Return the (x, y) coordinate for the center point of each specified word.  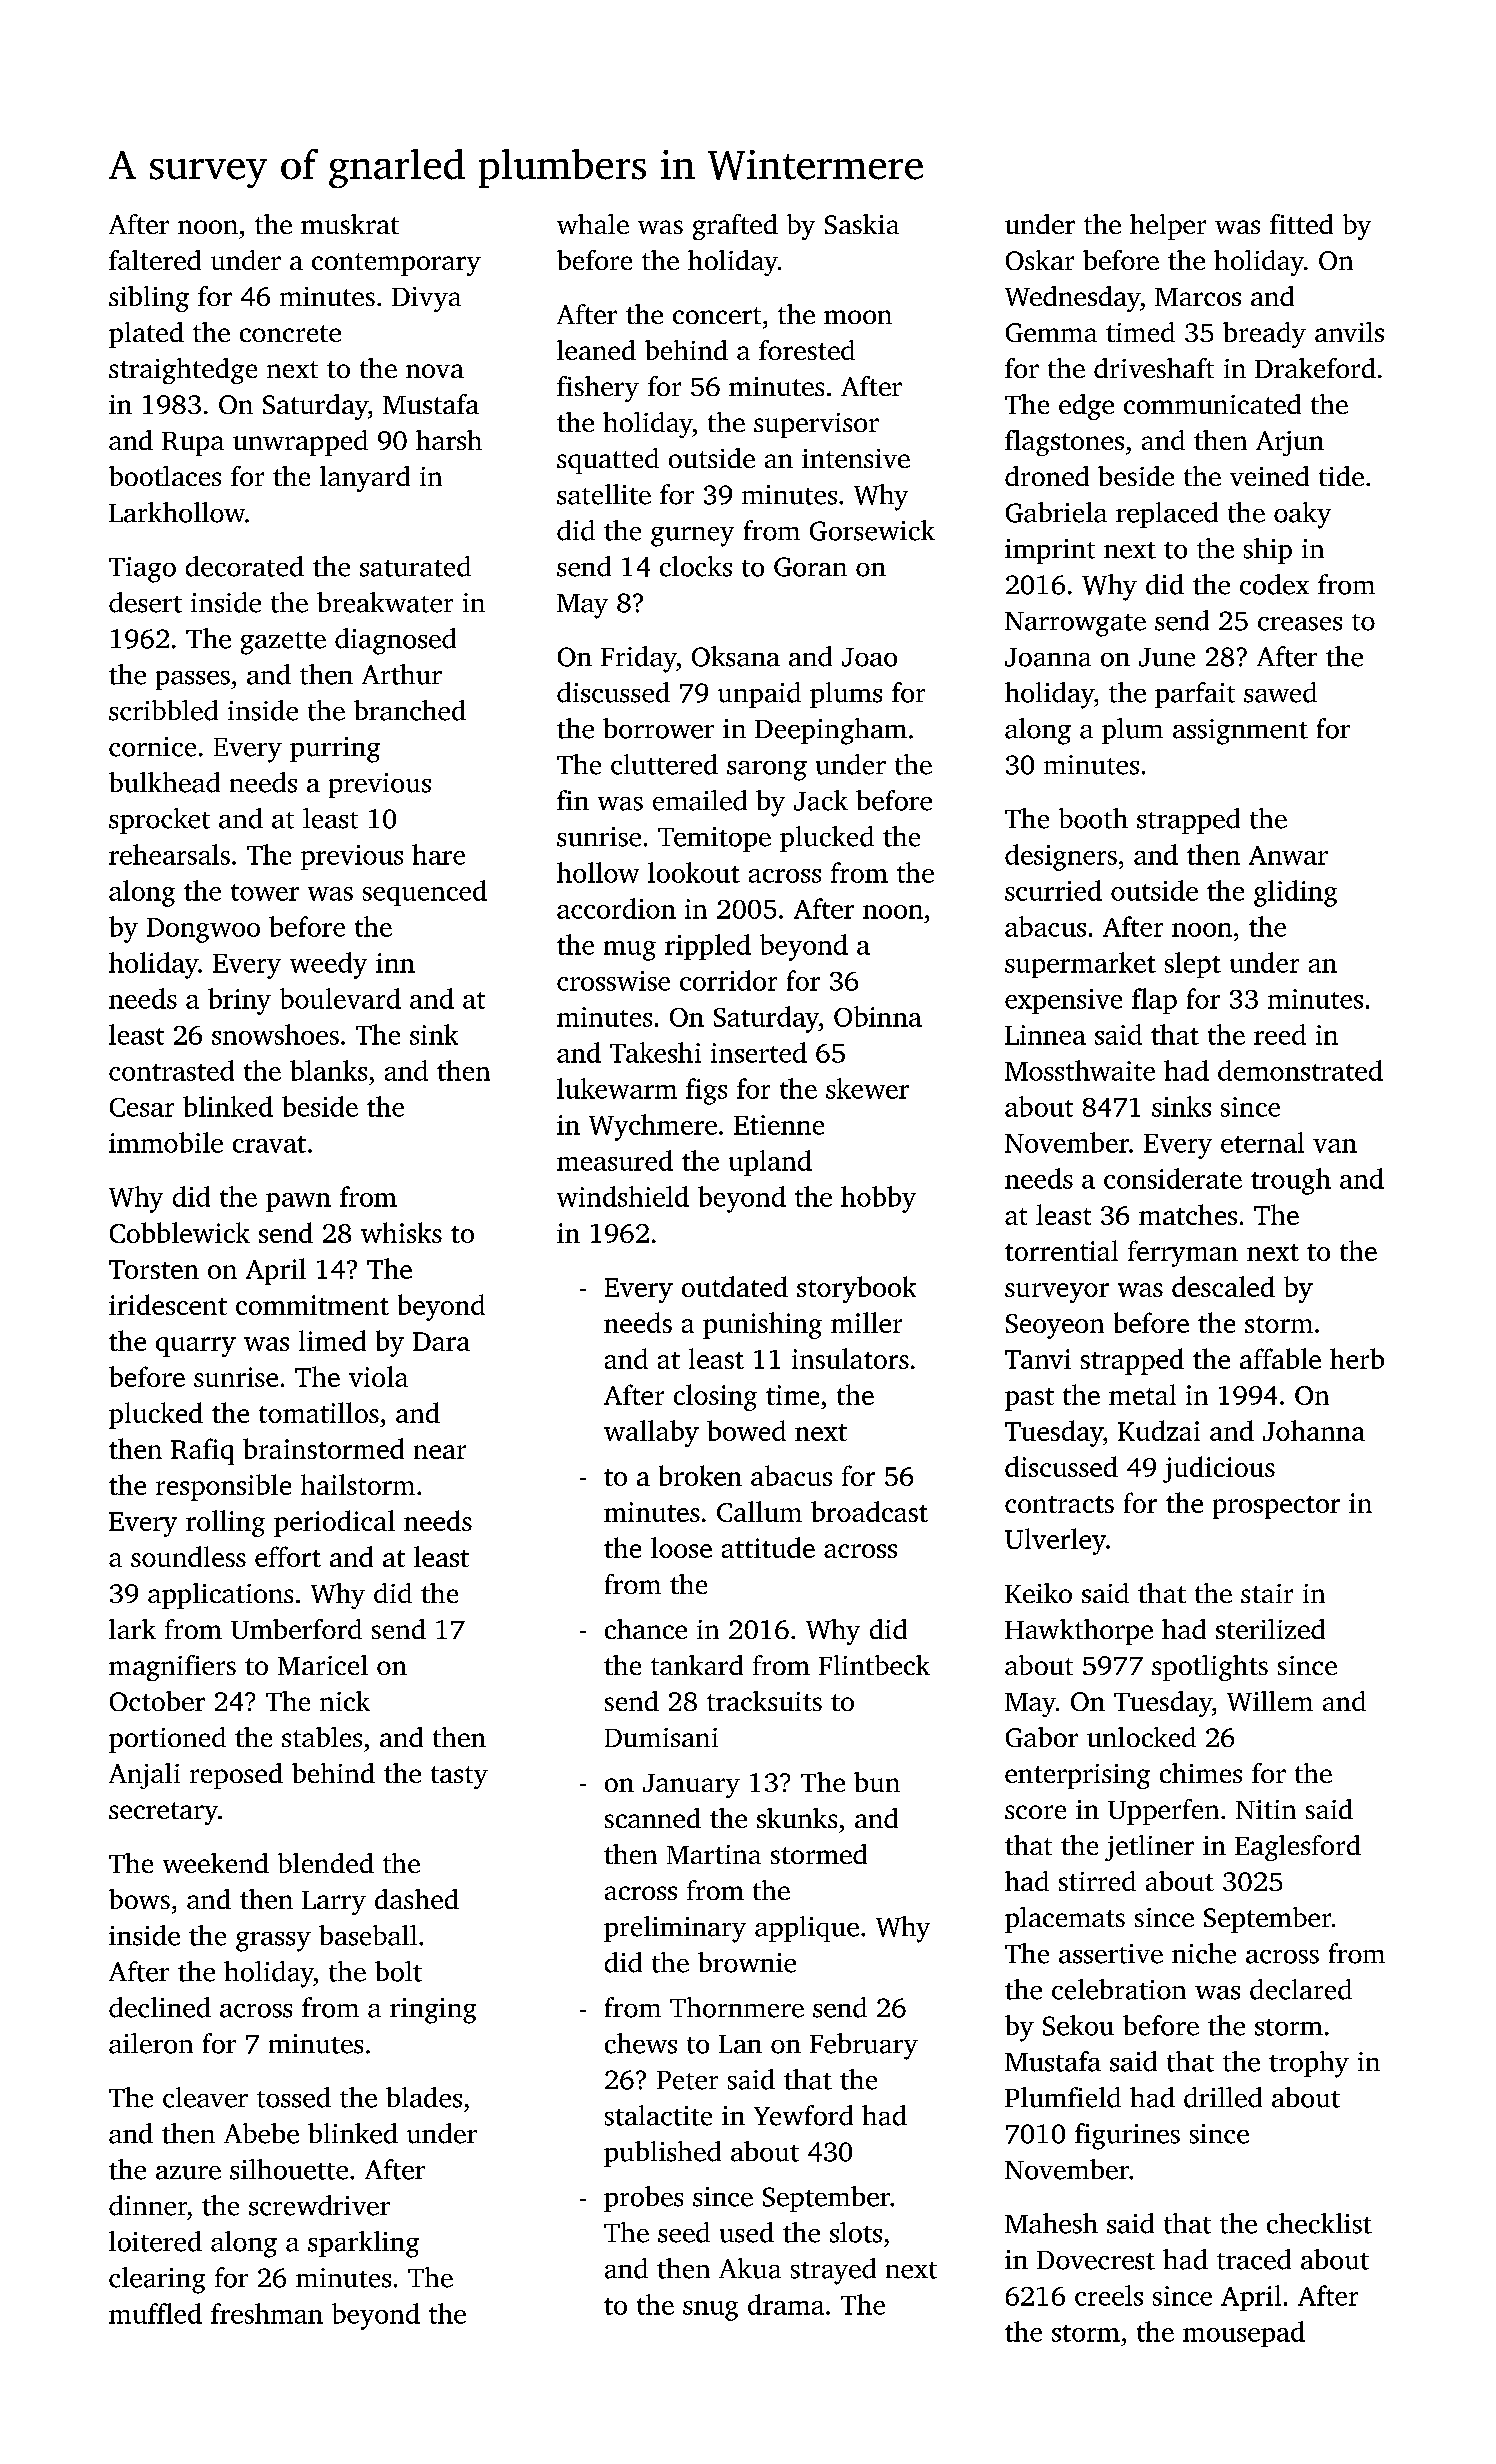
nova (435, 371)
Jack (821, 800)
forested (807, 350)
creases (1300, 624)
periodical (334, 1523)
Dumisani (661, 1737)
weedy (328, 965)
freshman (267, 2313)
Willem (1270, 1701)
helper (1168, 227)
